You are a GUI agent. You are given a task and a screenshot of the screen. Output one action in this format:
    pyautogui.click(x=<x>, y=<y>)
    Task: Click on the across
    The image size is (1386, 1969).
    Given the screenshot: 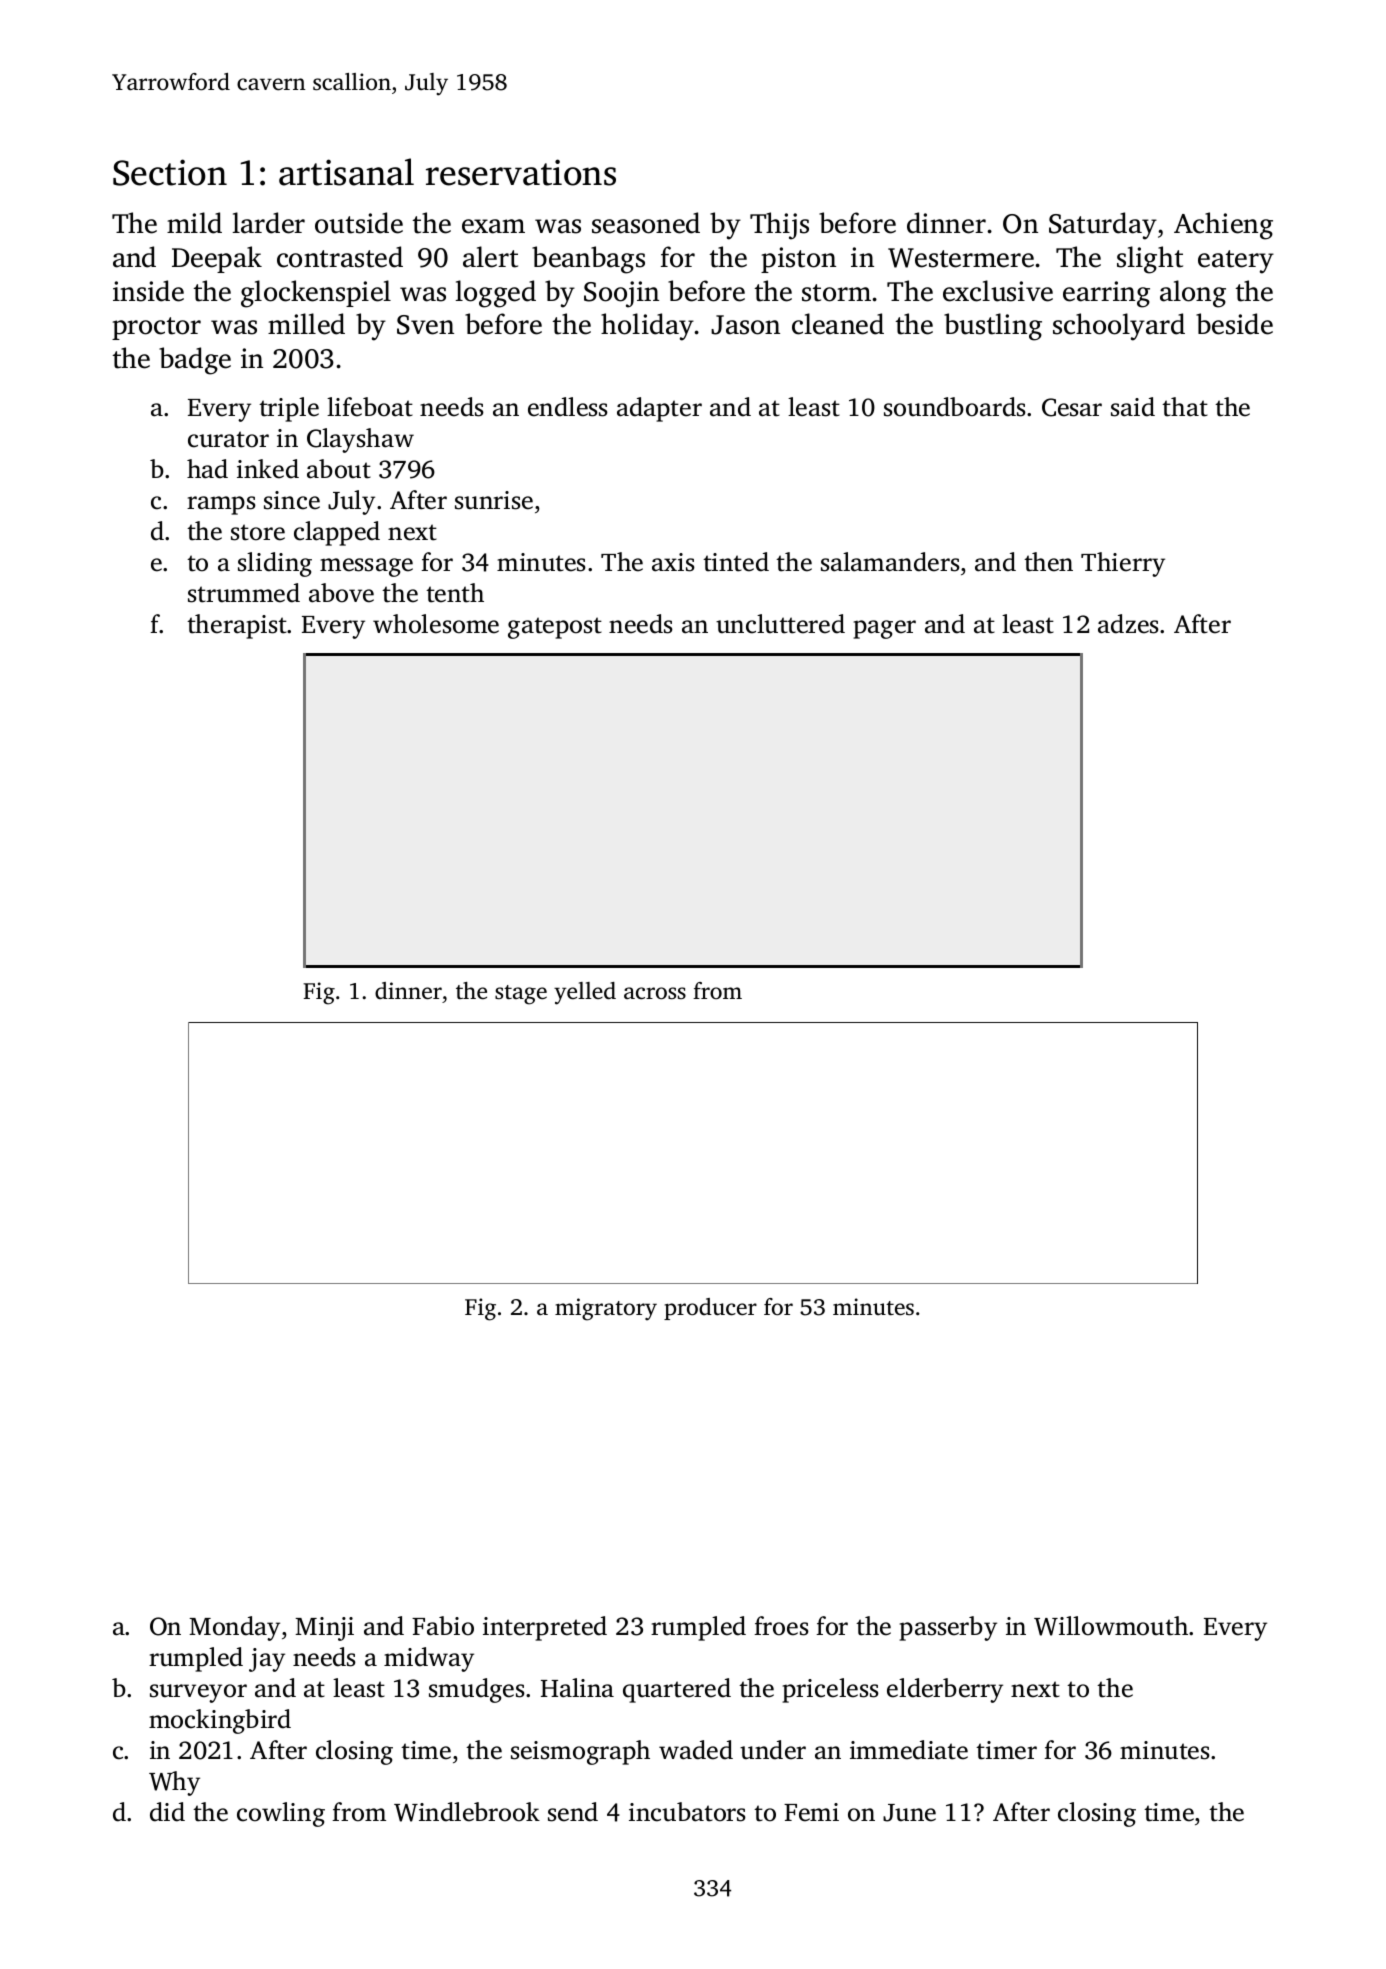 What is the action you would take?
    pyautogui.click(x=655, y=993)
